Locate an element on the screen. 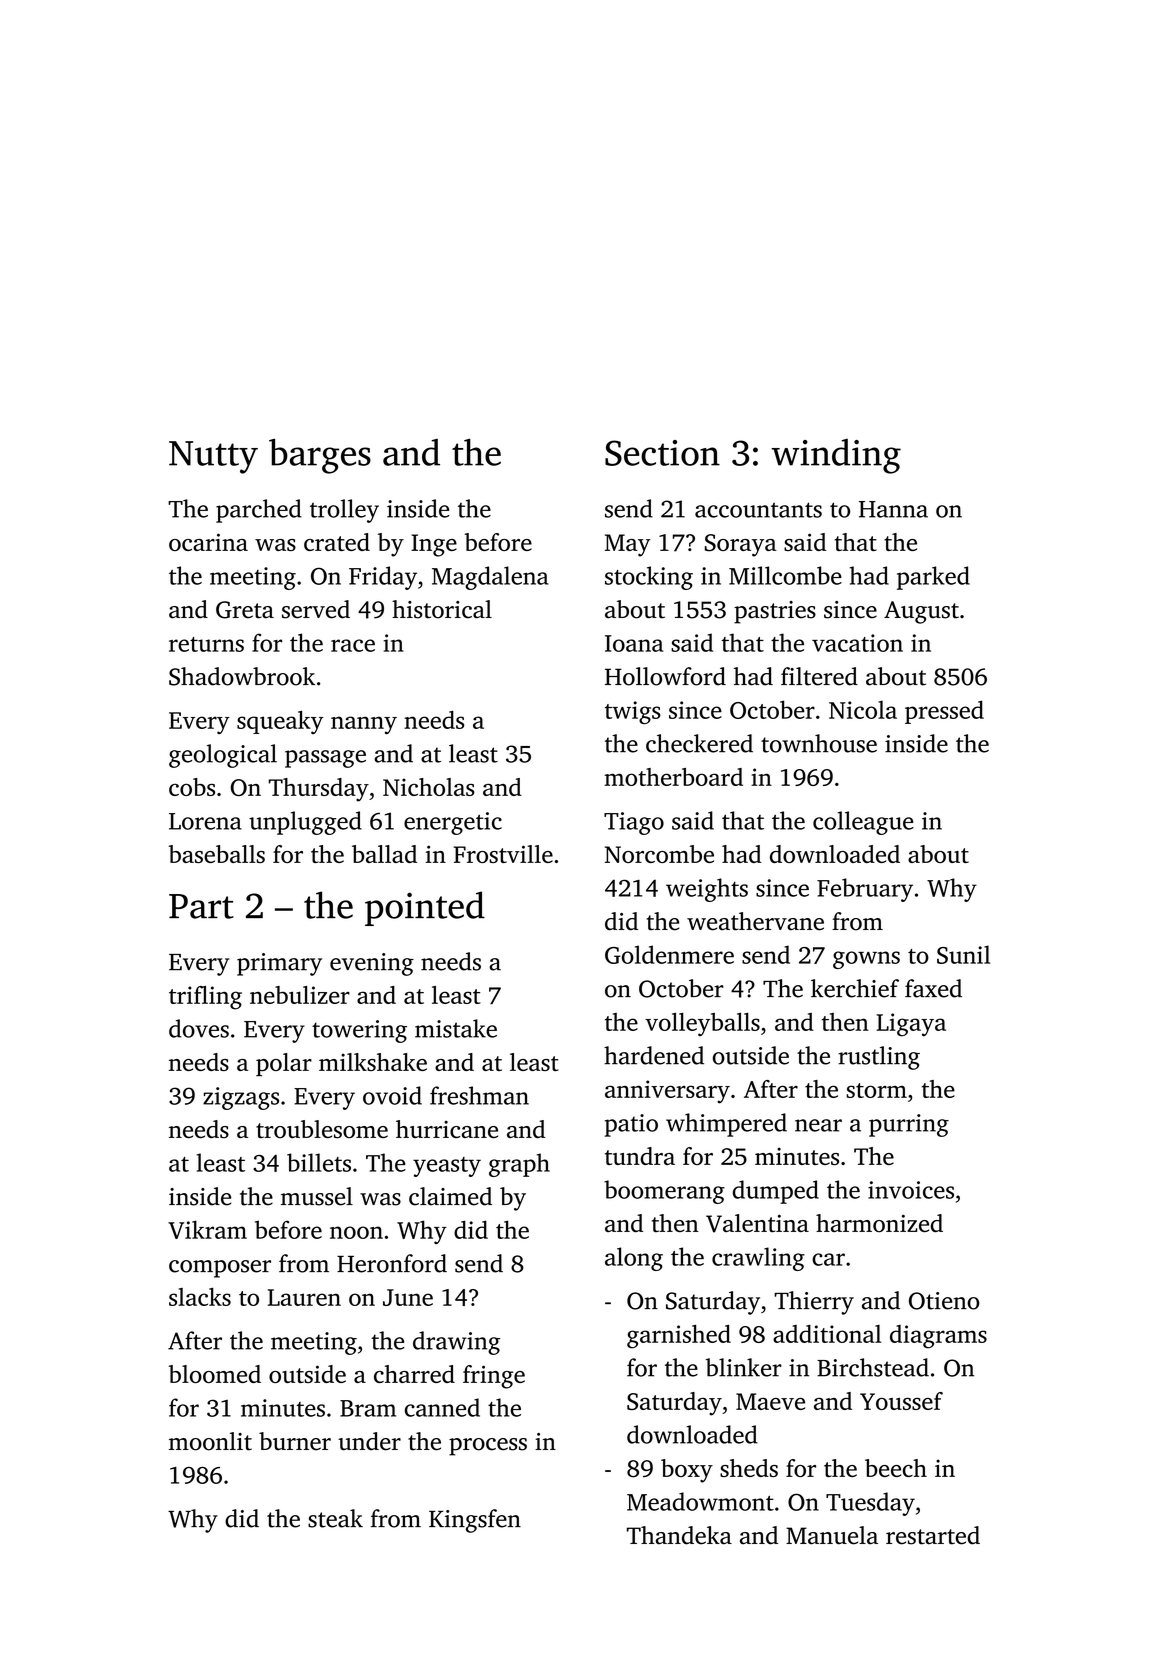 Image resolution: width=1165 pixels, height=1654 pixels. noon is located at coordinates (356, 1232).
